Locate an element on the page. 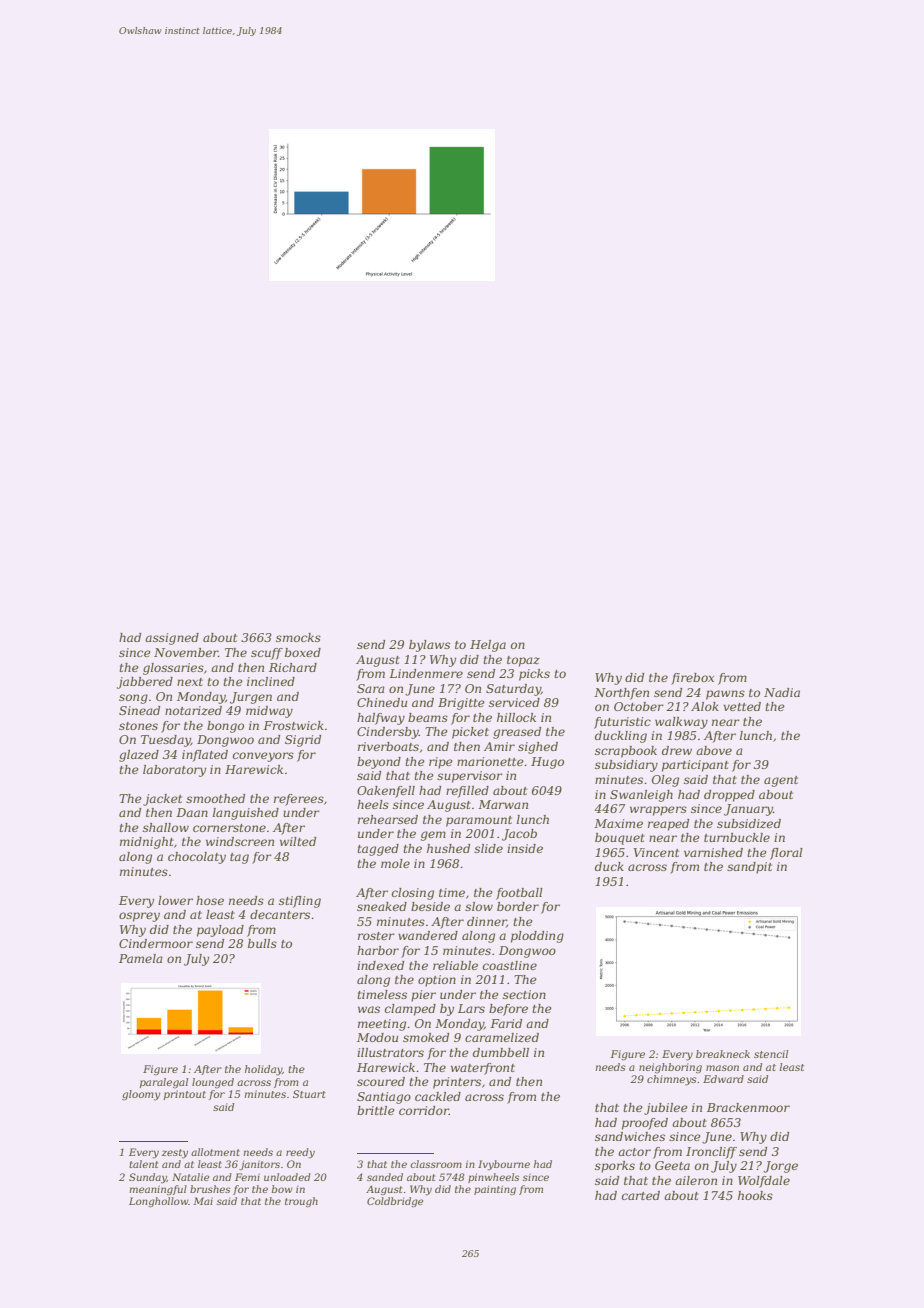 This document has width=924, height=1308. wilted is located at coordinates (298, 841).
